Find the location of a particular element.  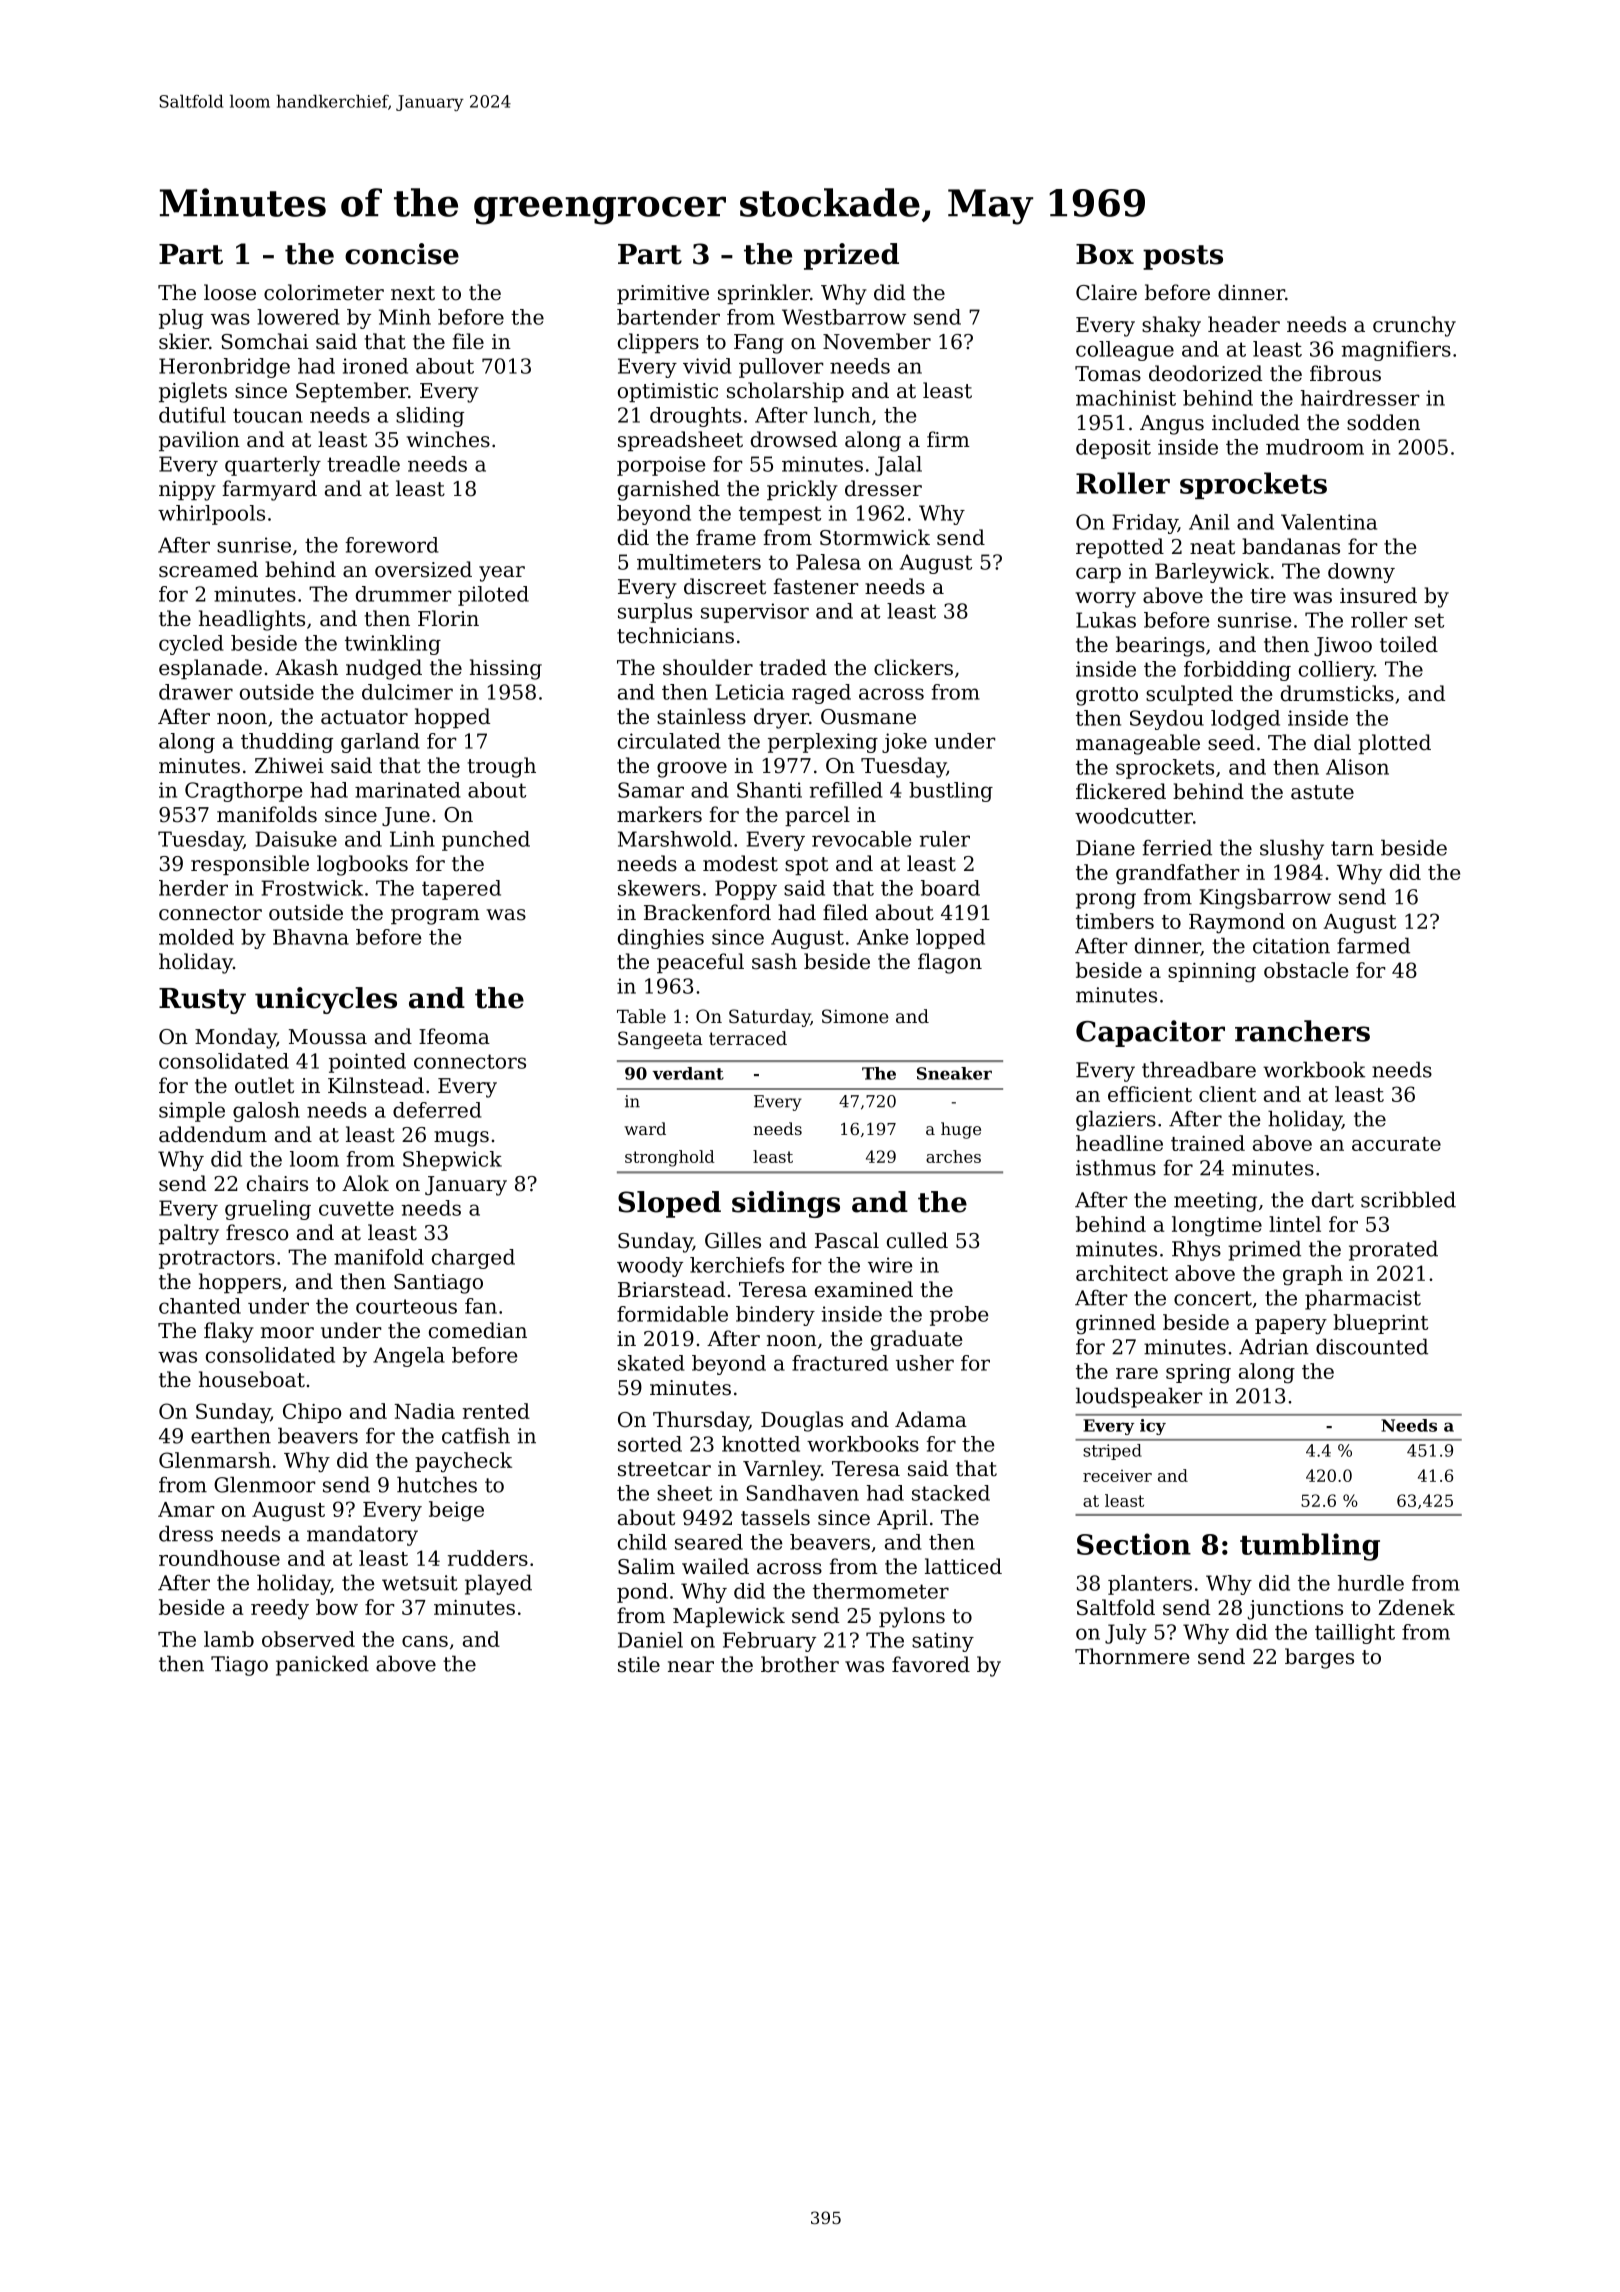

grandfather is located at coordinates (1178, 874).
